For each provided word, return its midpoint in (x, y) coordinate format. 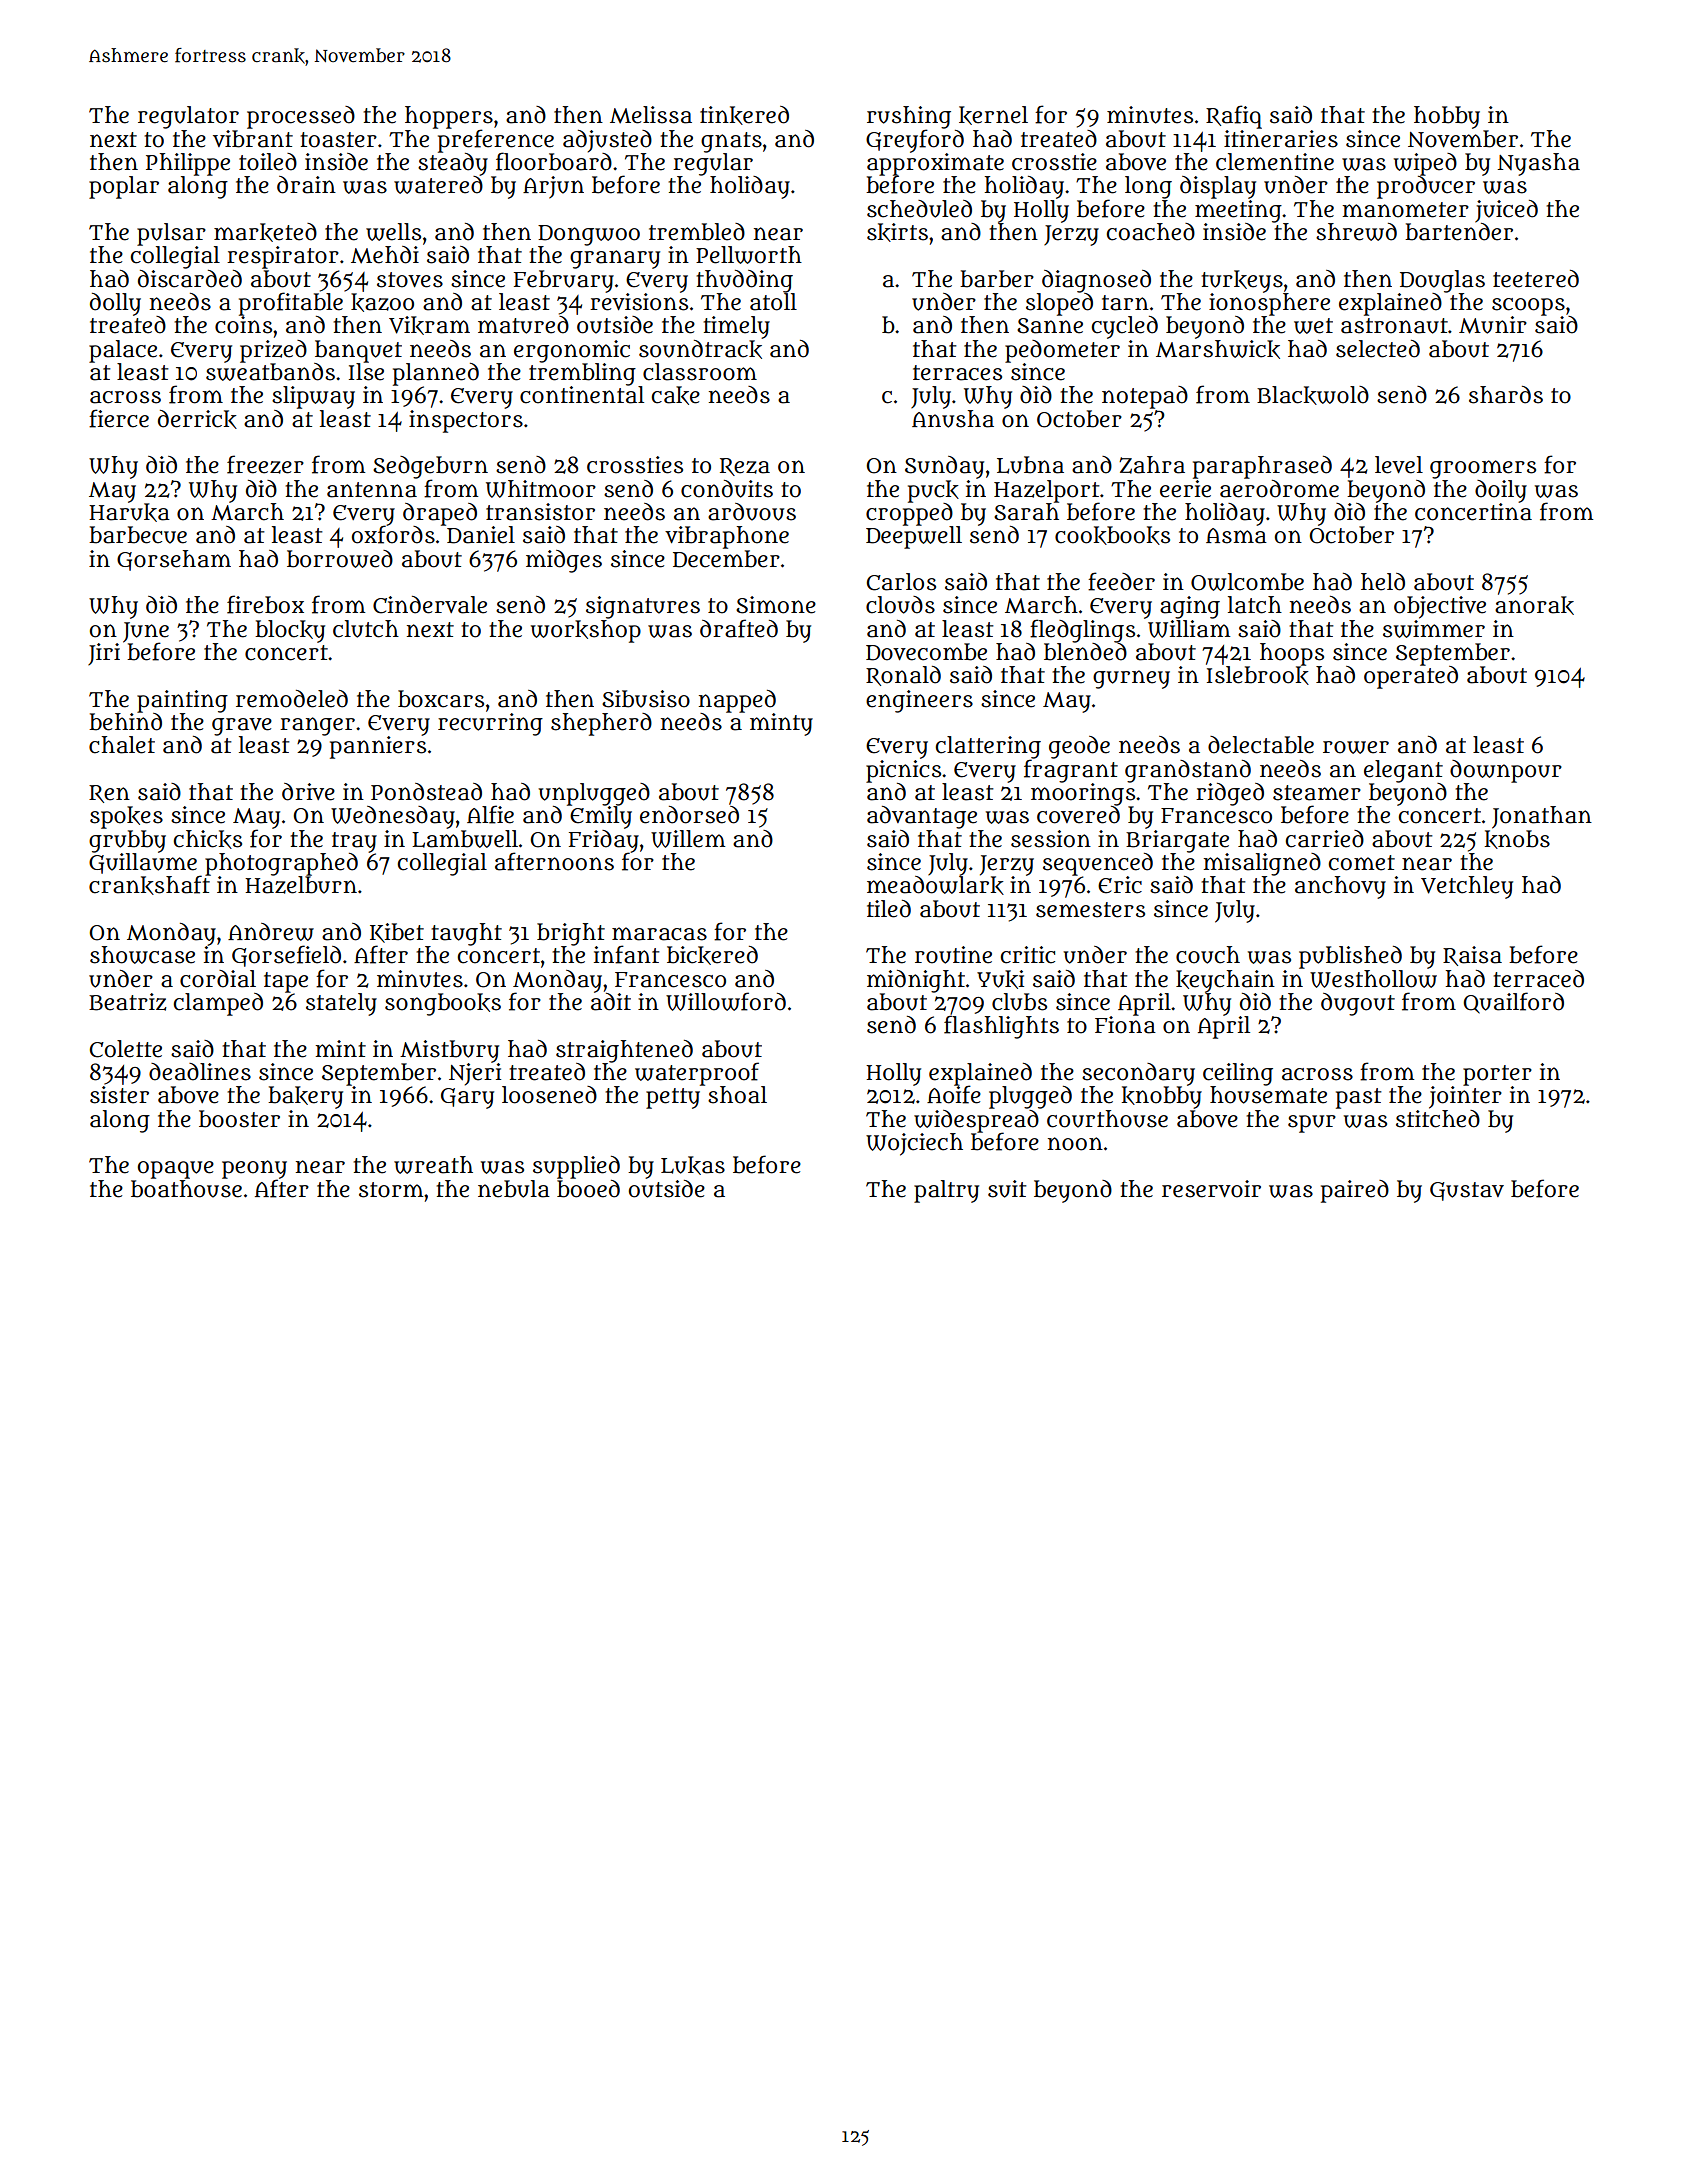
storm (391, 1190)
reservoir (1211, 1189)
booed (588, 1189)
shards (1506, 395)
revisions (639, 302)
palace (123, 351)
